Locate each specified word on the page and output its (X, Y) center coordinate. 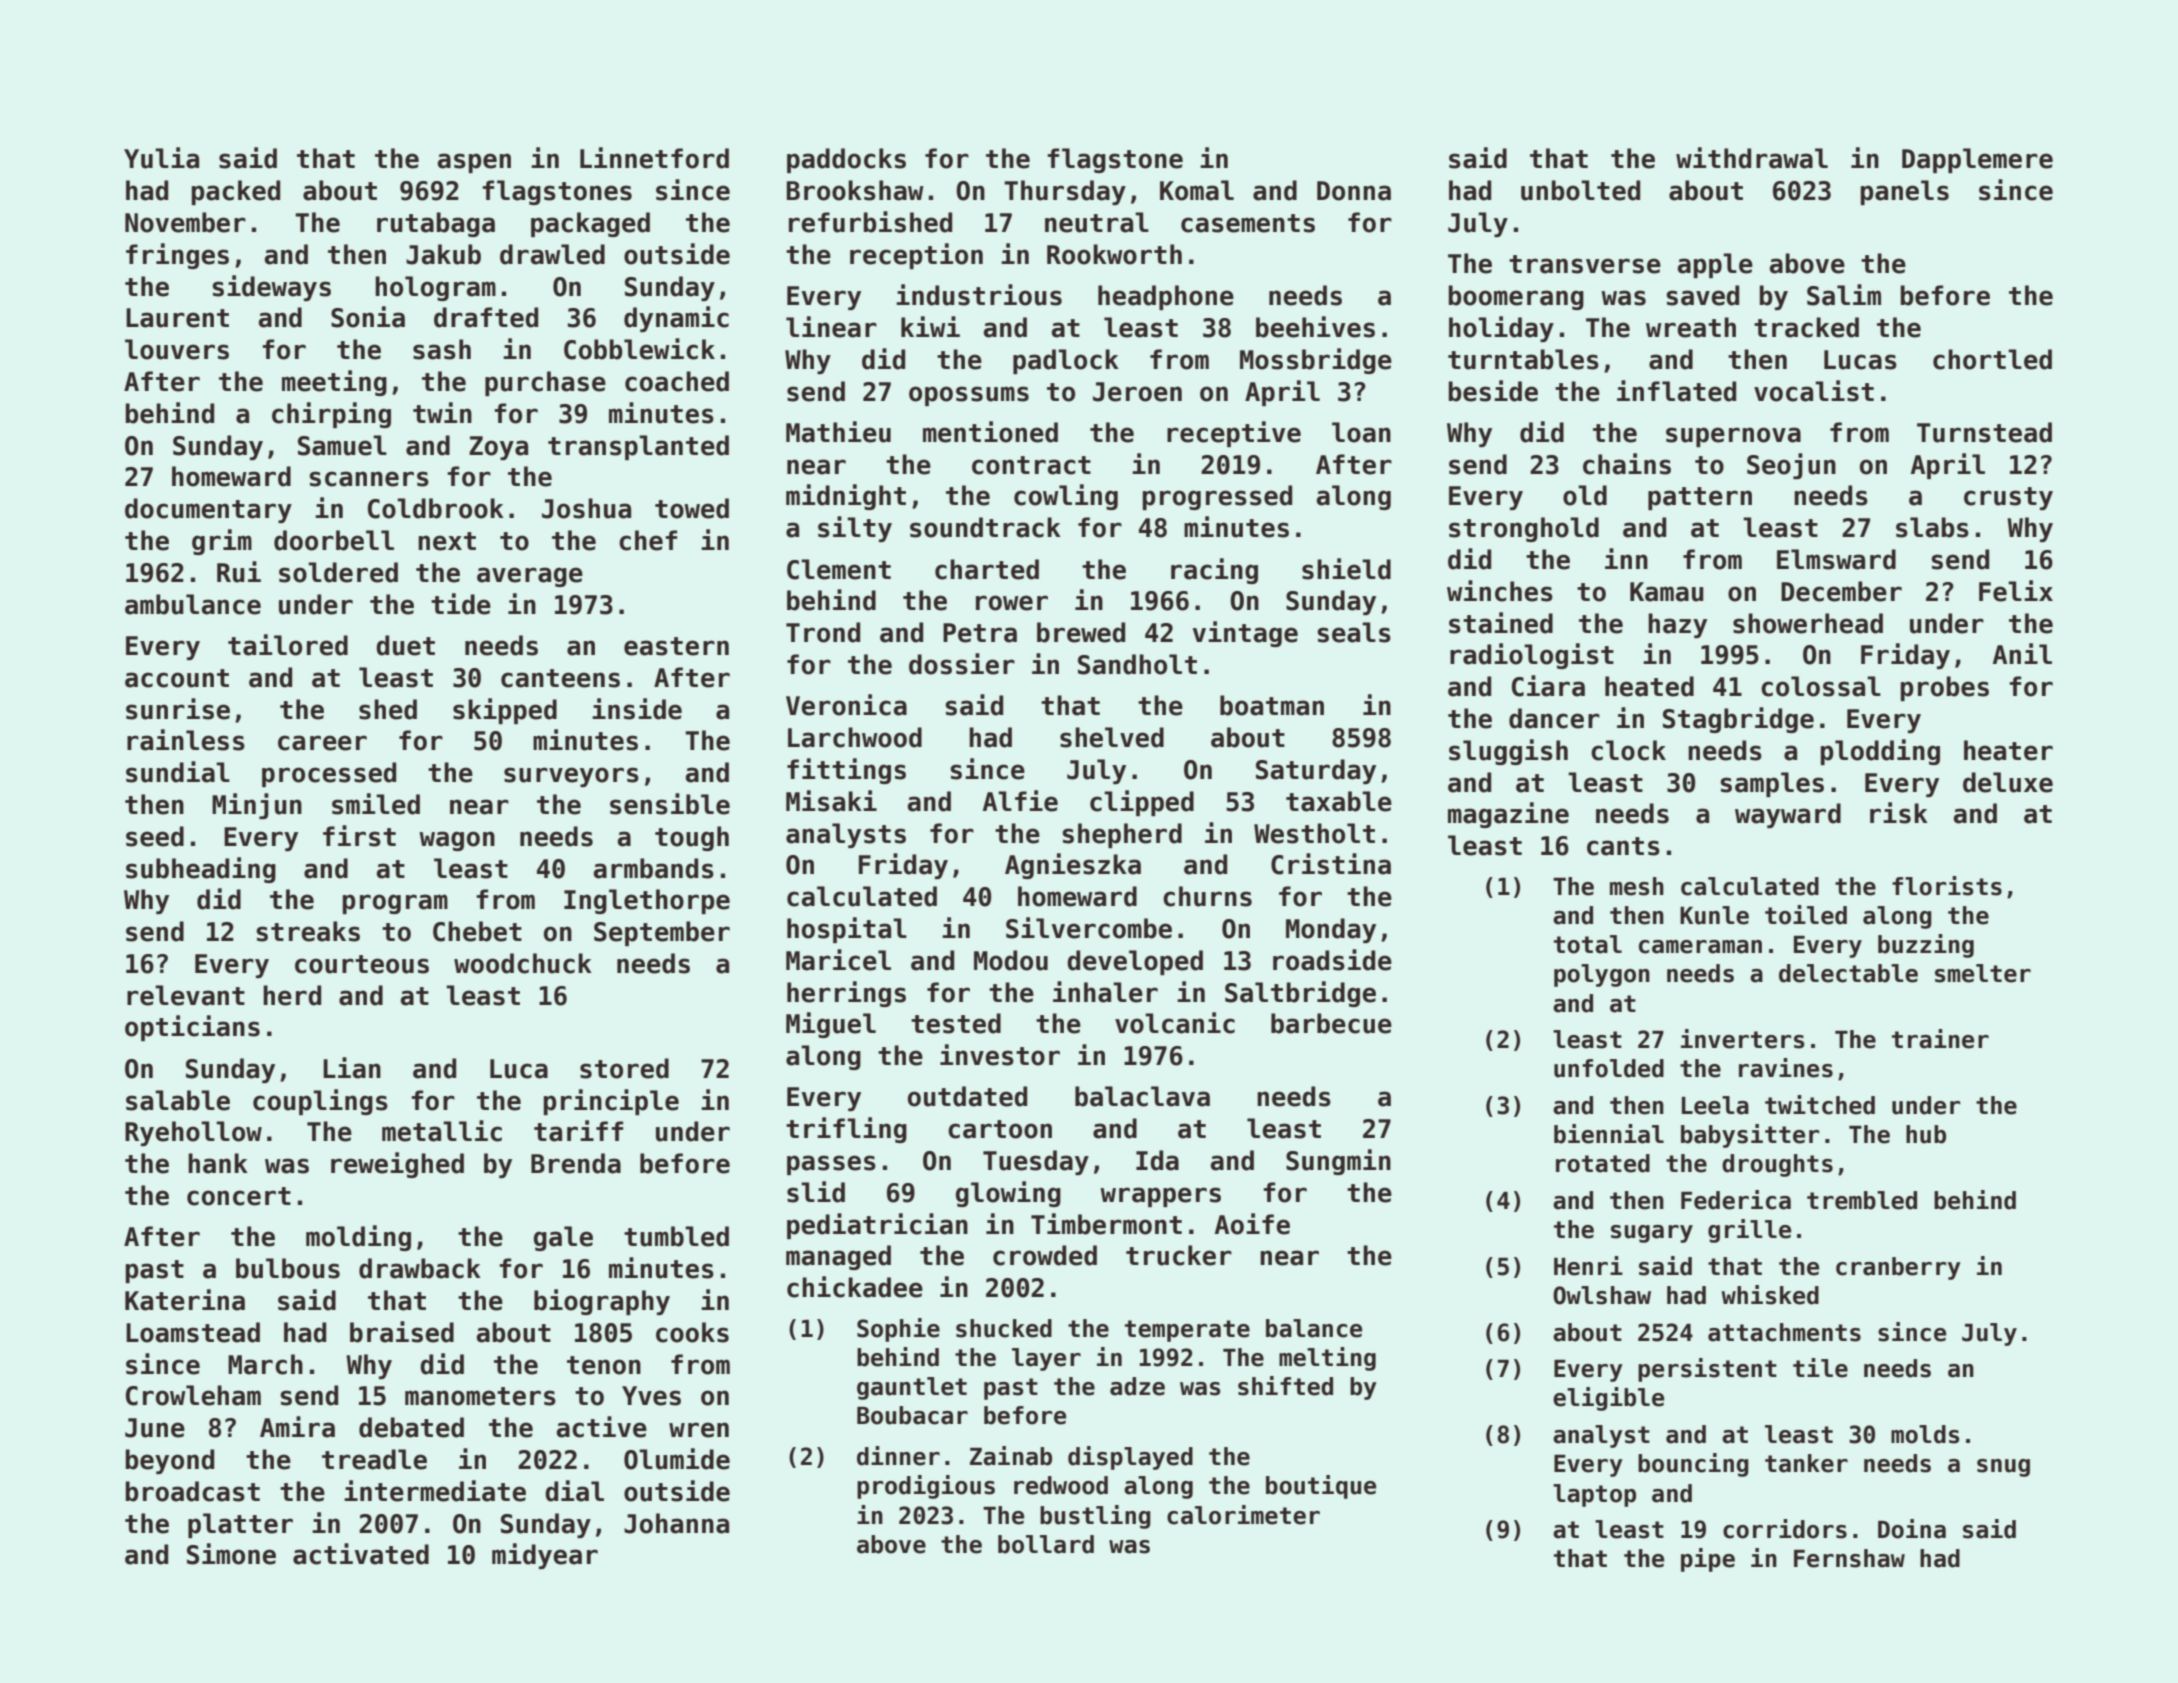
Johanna (676, 1523)
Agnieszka (1073, 866)
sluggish (1508, 752)
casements (1248, 223)
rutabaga (436, 224)
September (662, 933)
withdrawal (1752, 158)
